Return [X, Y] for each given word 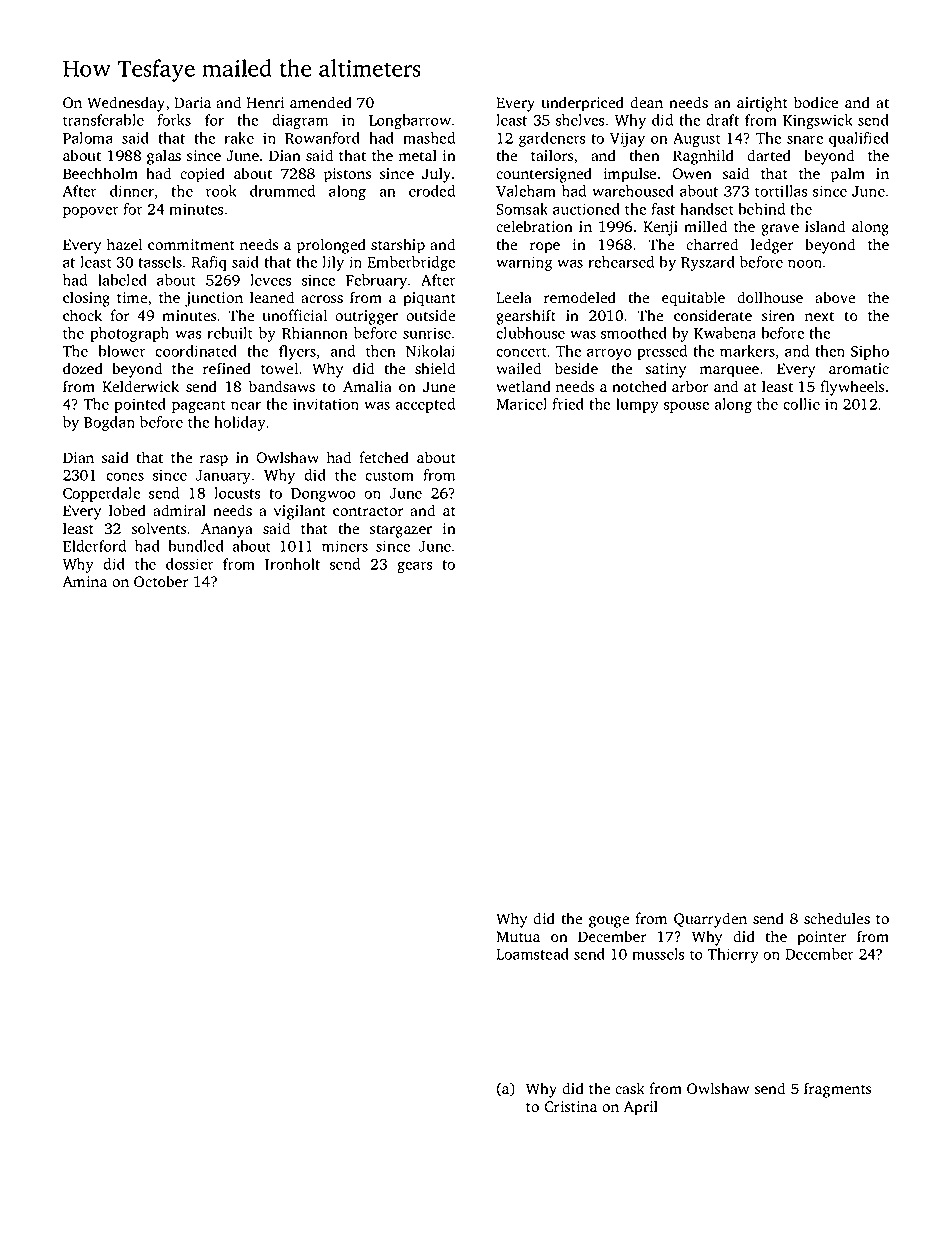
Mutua [518, 936]
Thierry [733, 955]
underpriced [582, 104]
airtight [762, 104]
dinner [132, 191]
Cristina [570, 1107]
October [161, 581]
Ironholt [292, 564]
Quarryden [710, 920]
